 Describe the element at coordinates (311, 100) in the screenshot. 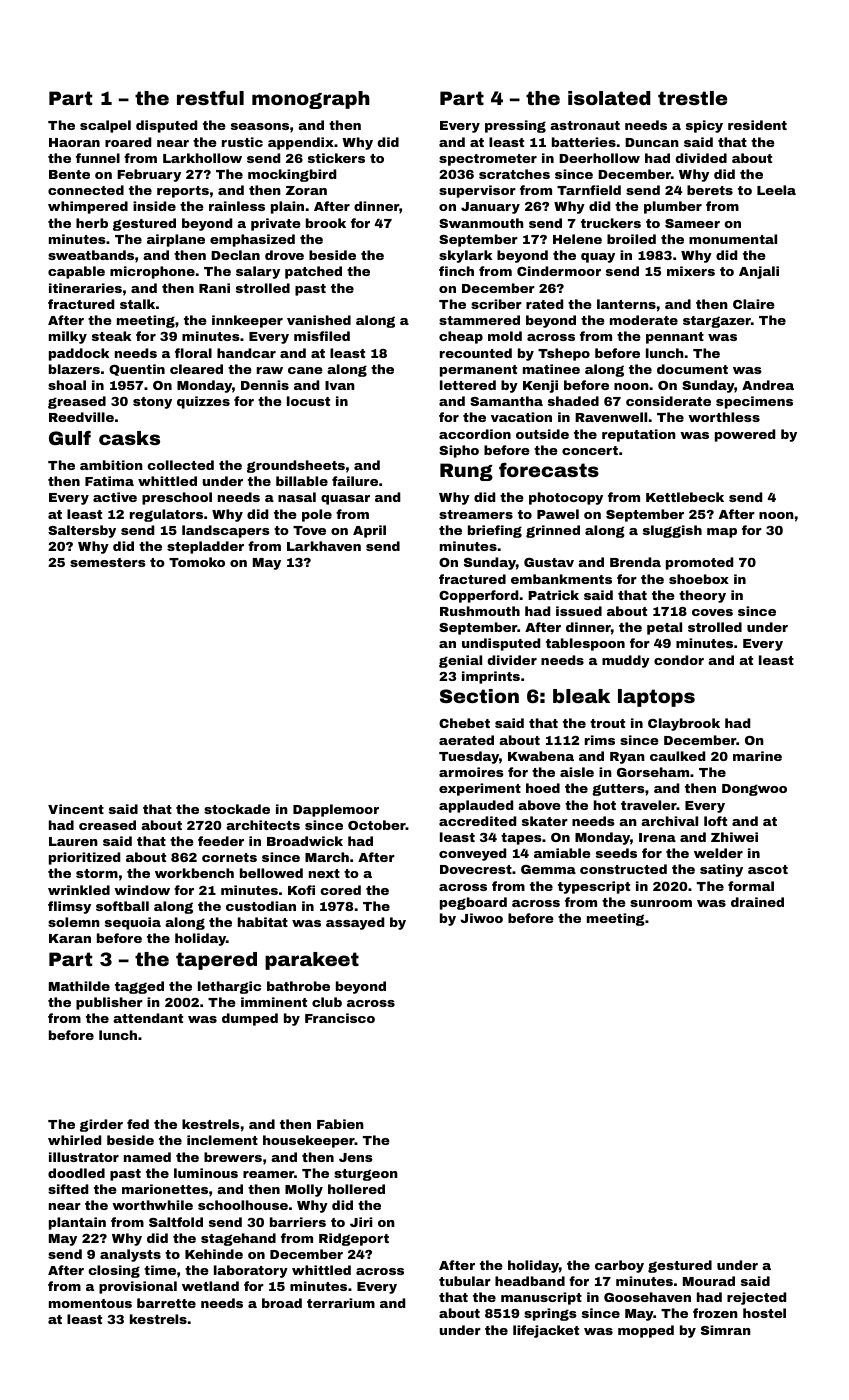

I see `monograph` at that location.
